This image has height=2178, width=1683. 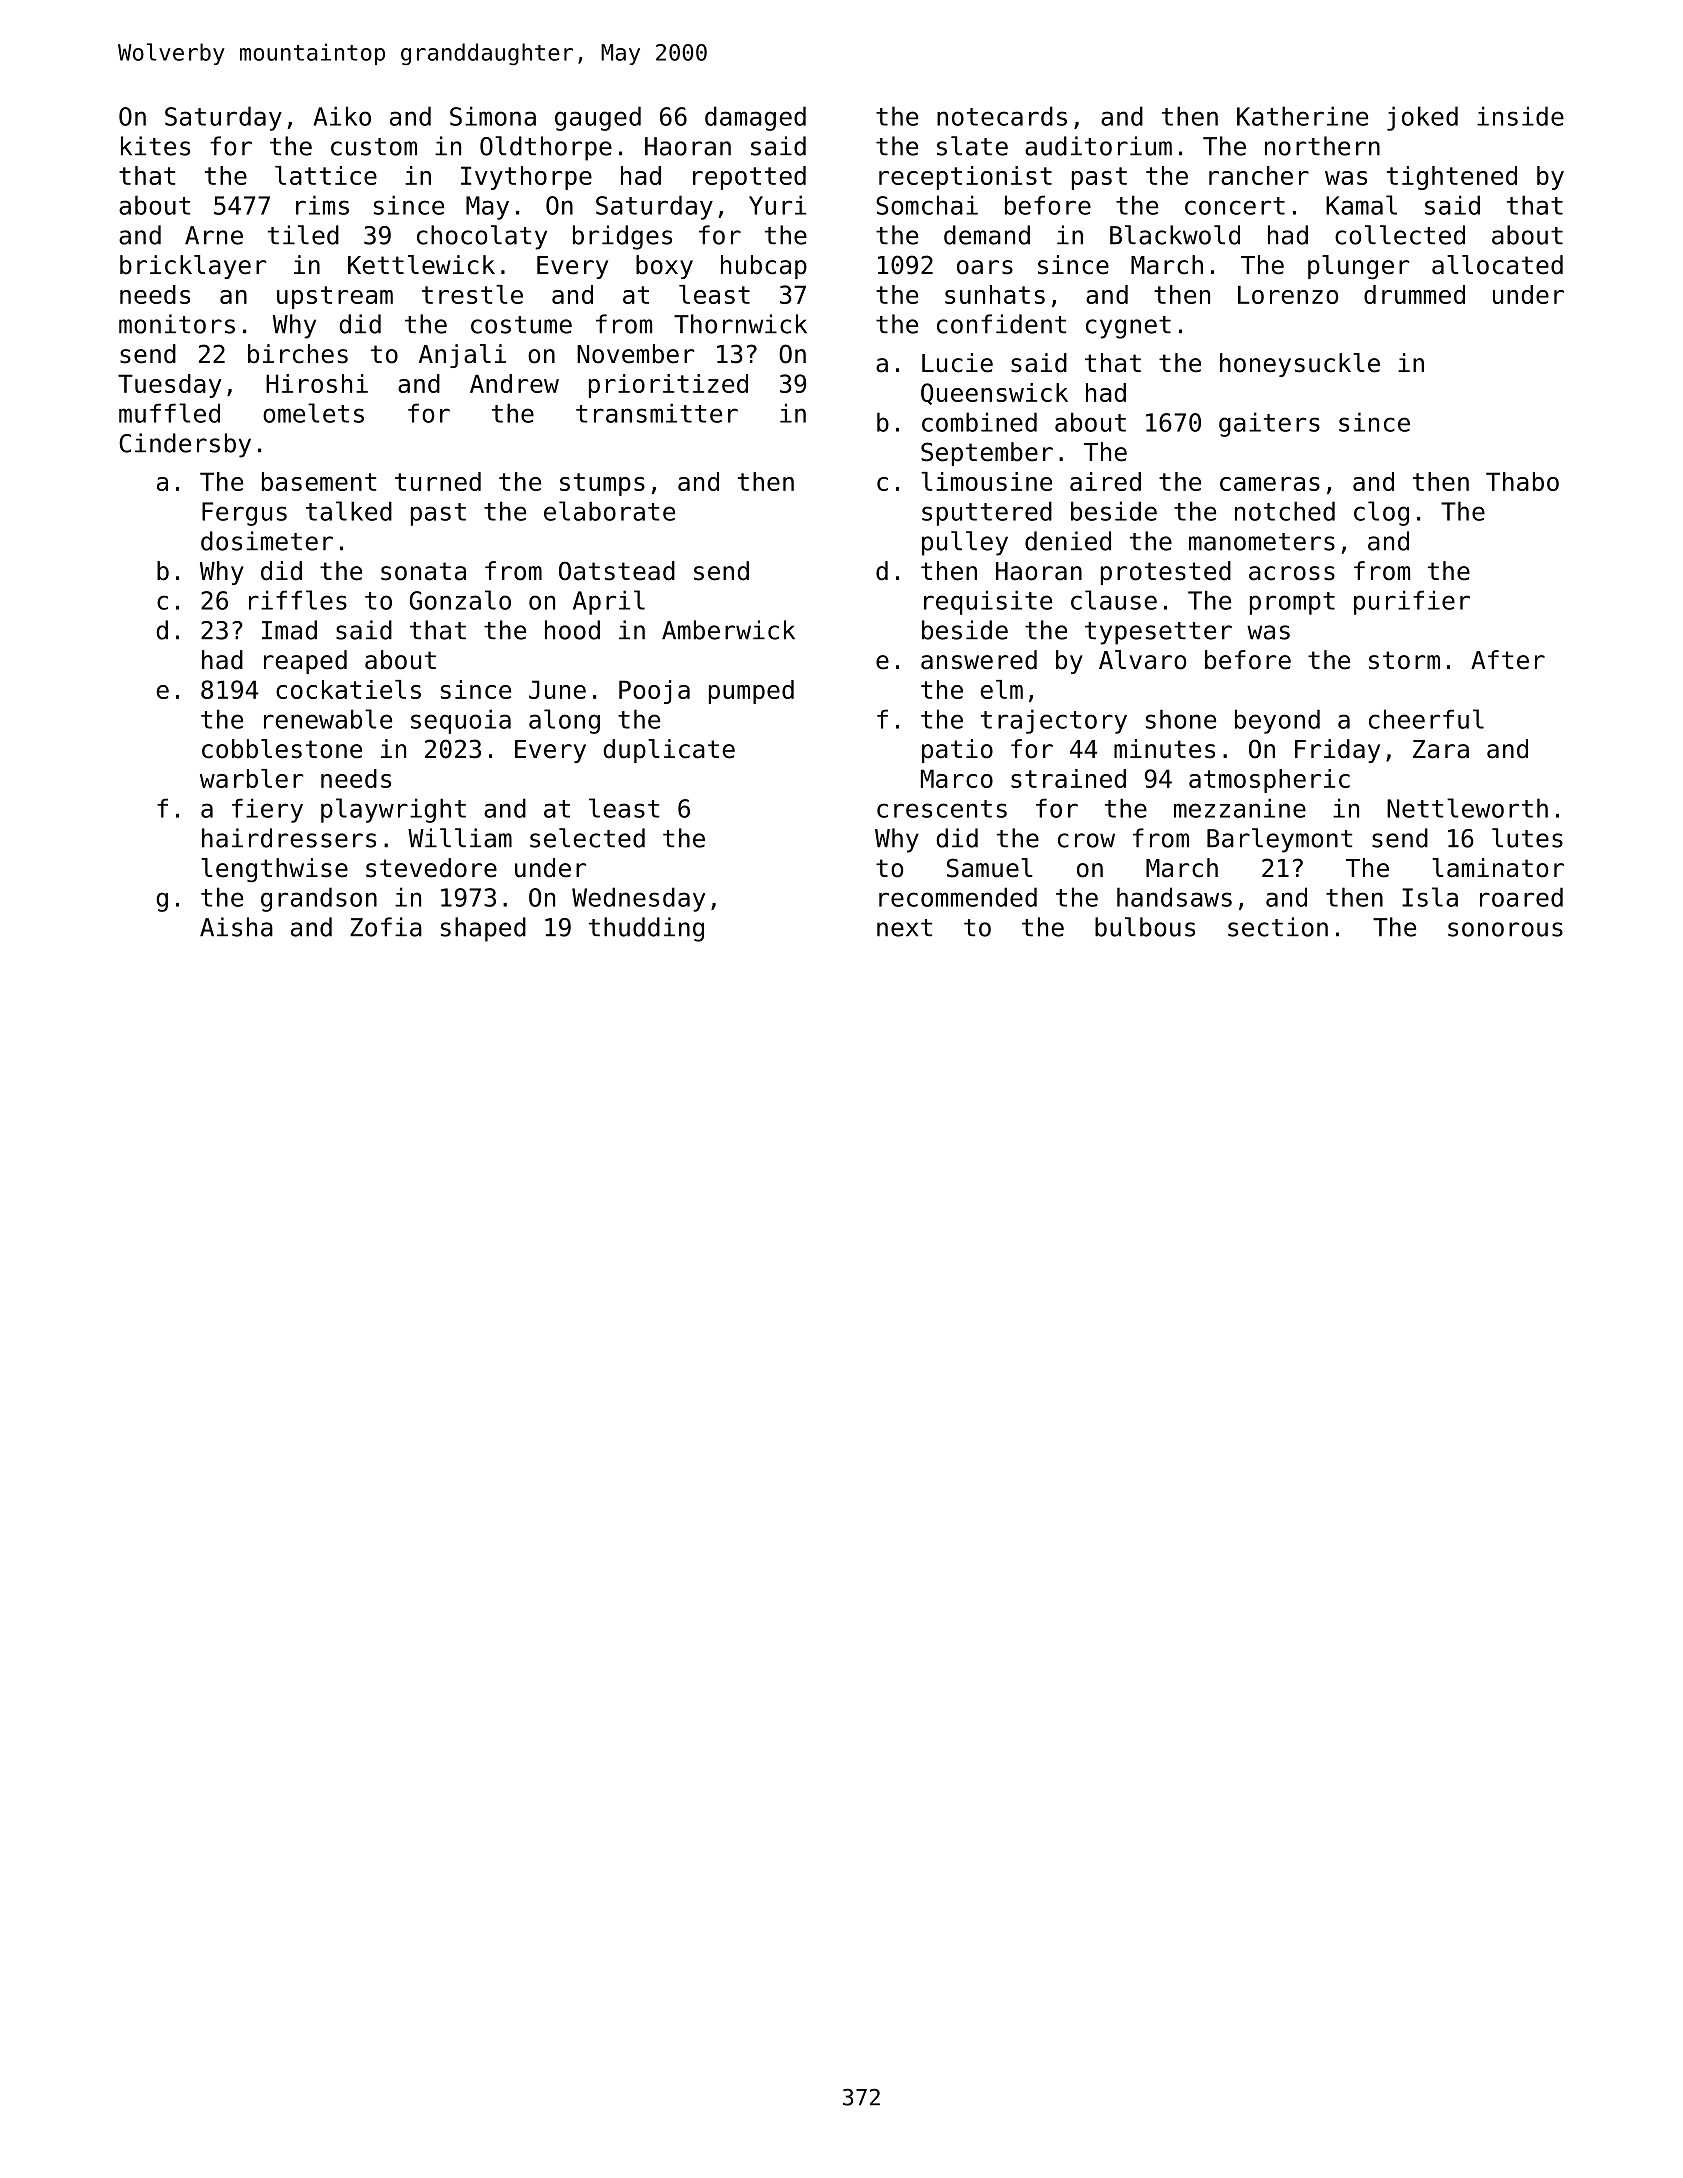 I want to click on Kettlewick, so click(x=421, y=265).
